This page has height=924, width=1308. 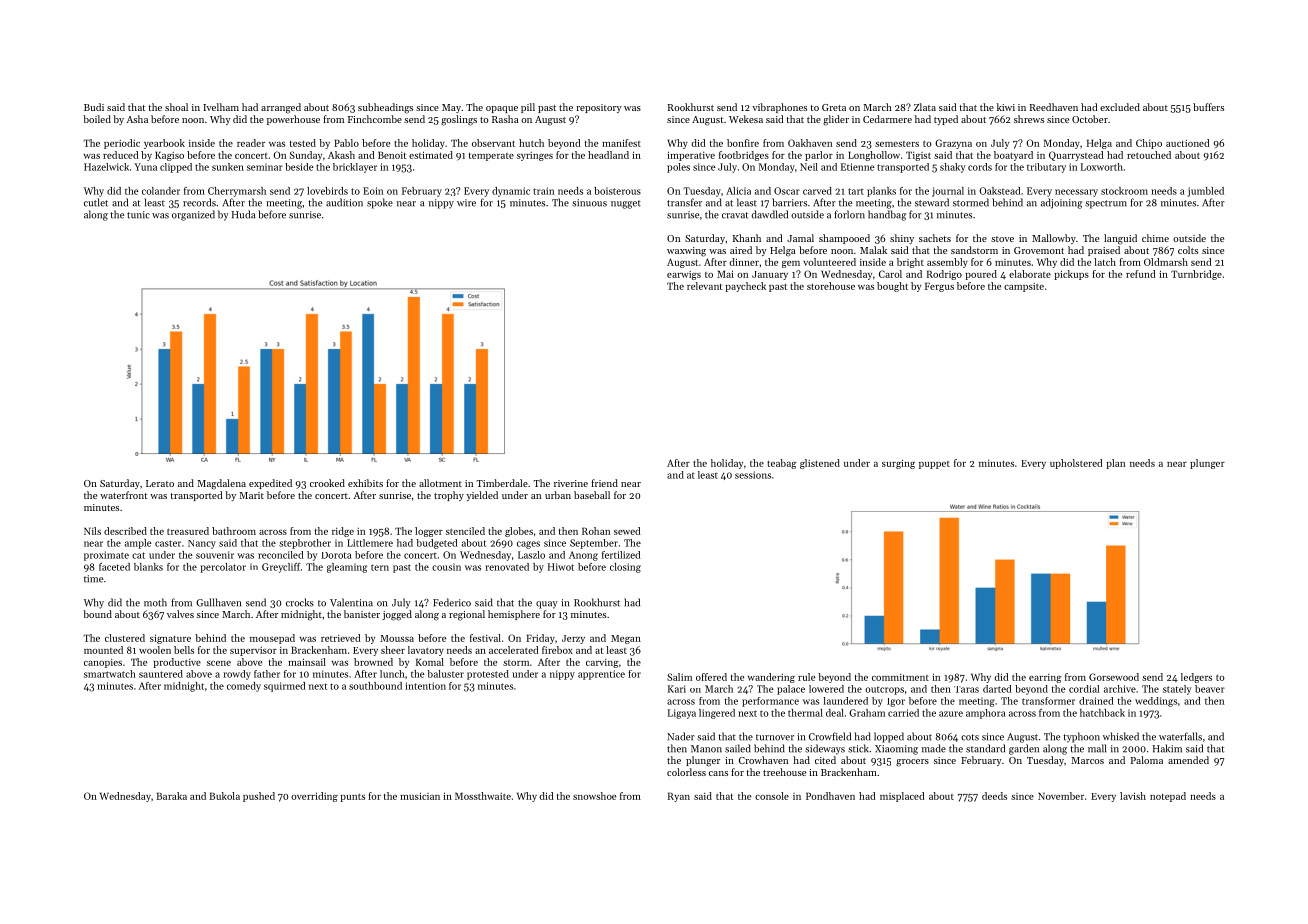 I want to click on Wekesa, so click(x=746, y=119).
